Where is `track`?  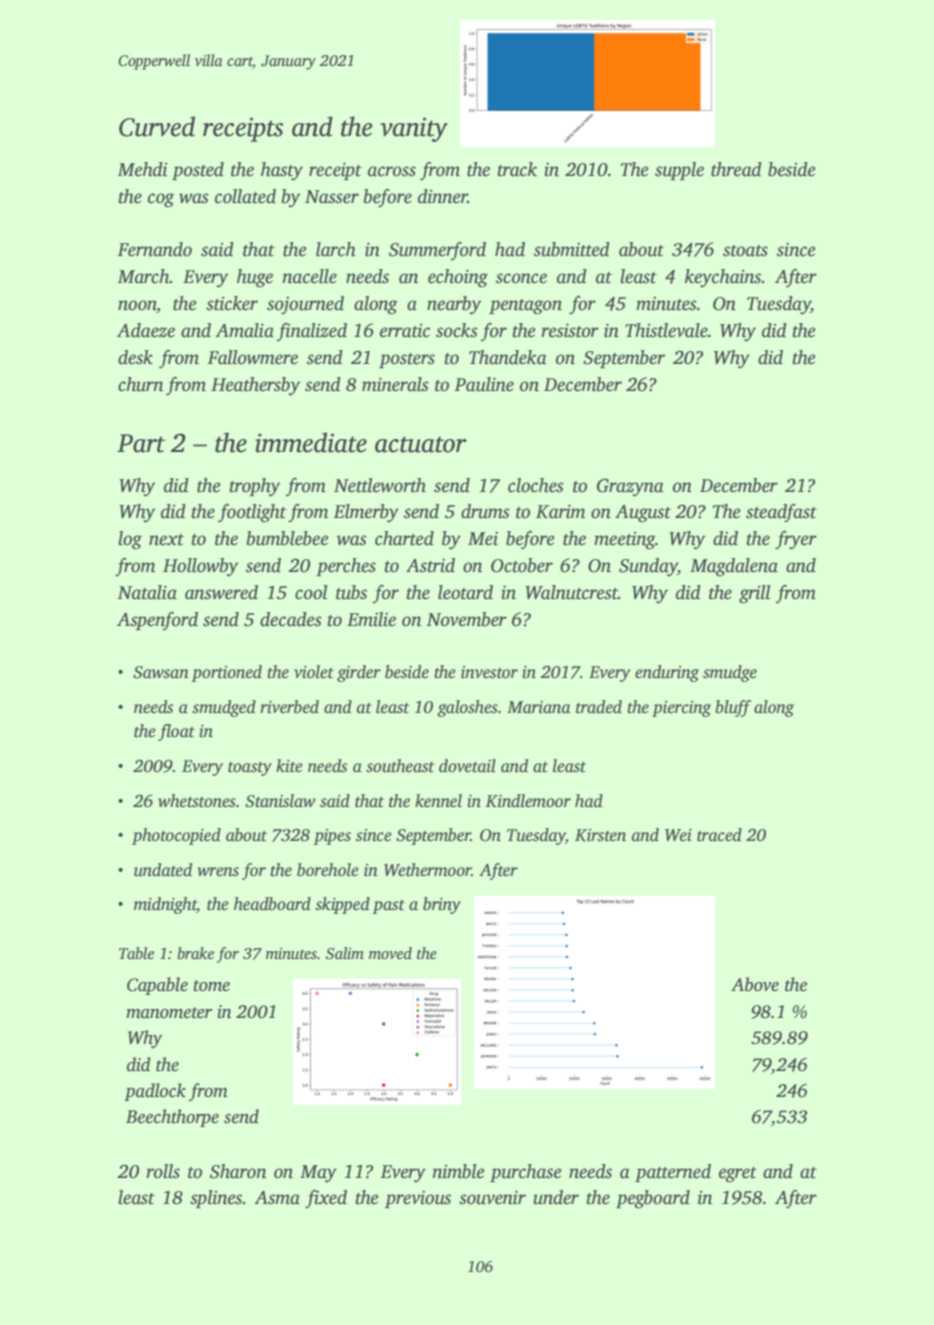
track is located at coordinates (517, 169).
